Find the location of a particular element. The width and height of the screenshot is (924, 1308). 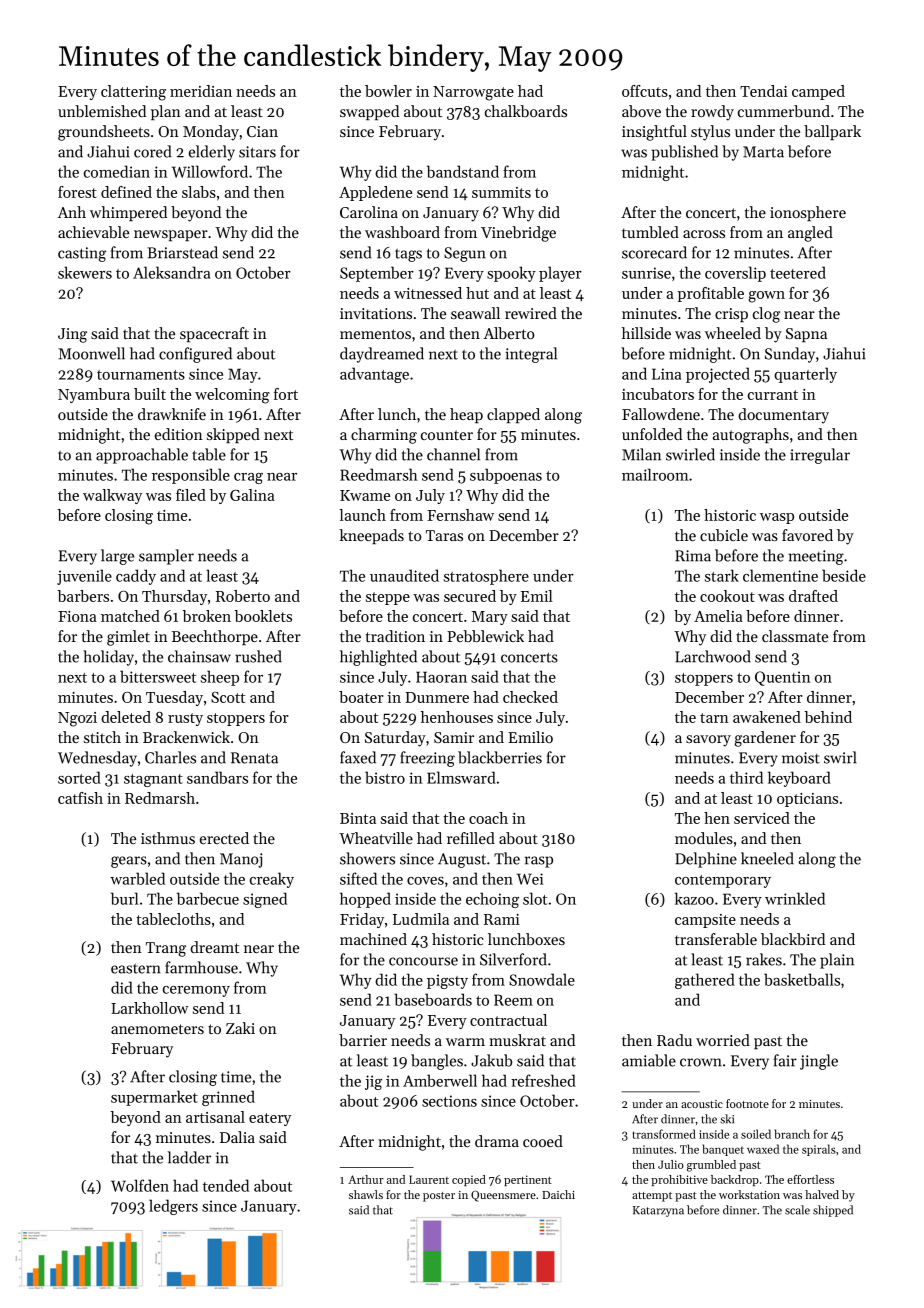

Mary is located at coordinates (490, 618).
